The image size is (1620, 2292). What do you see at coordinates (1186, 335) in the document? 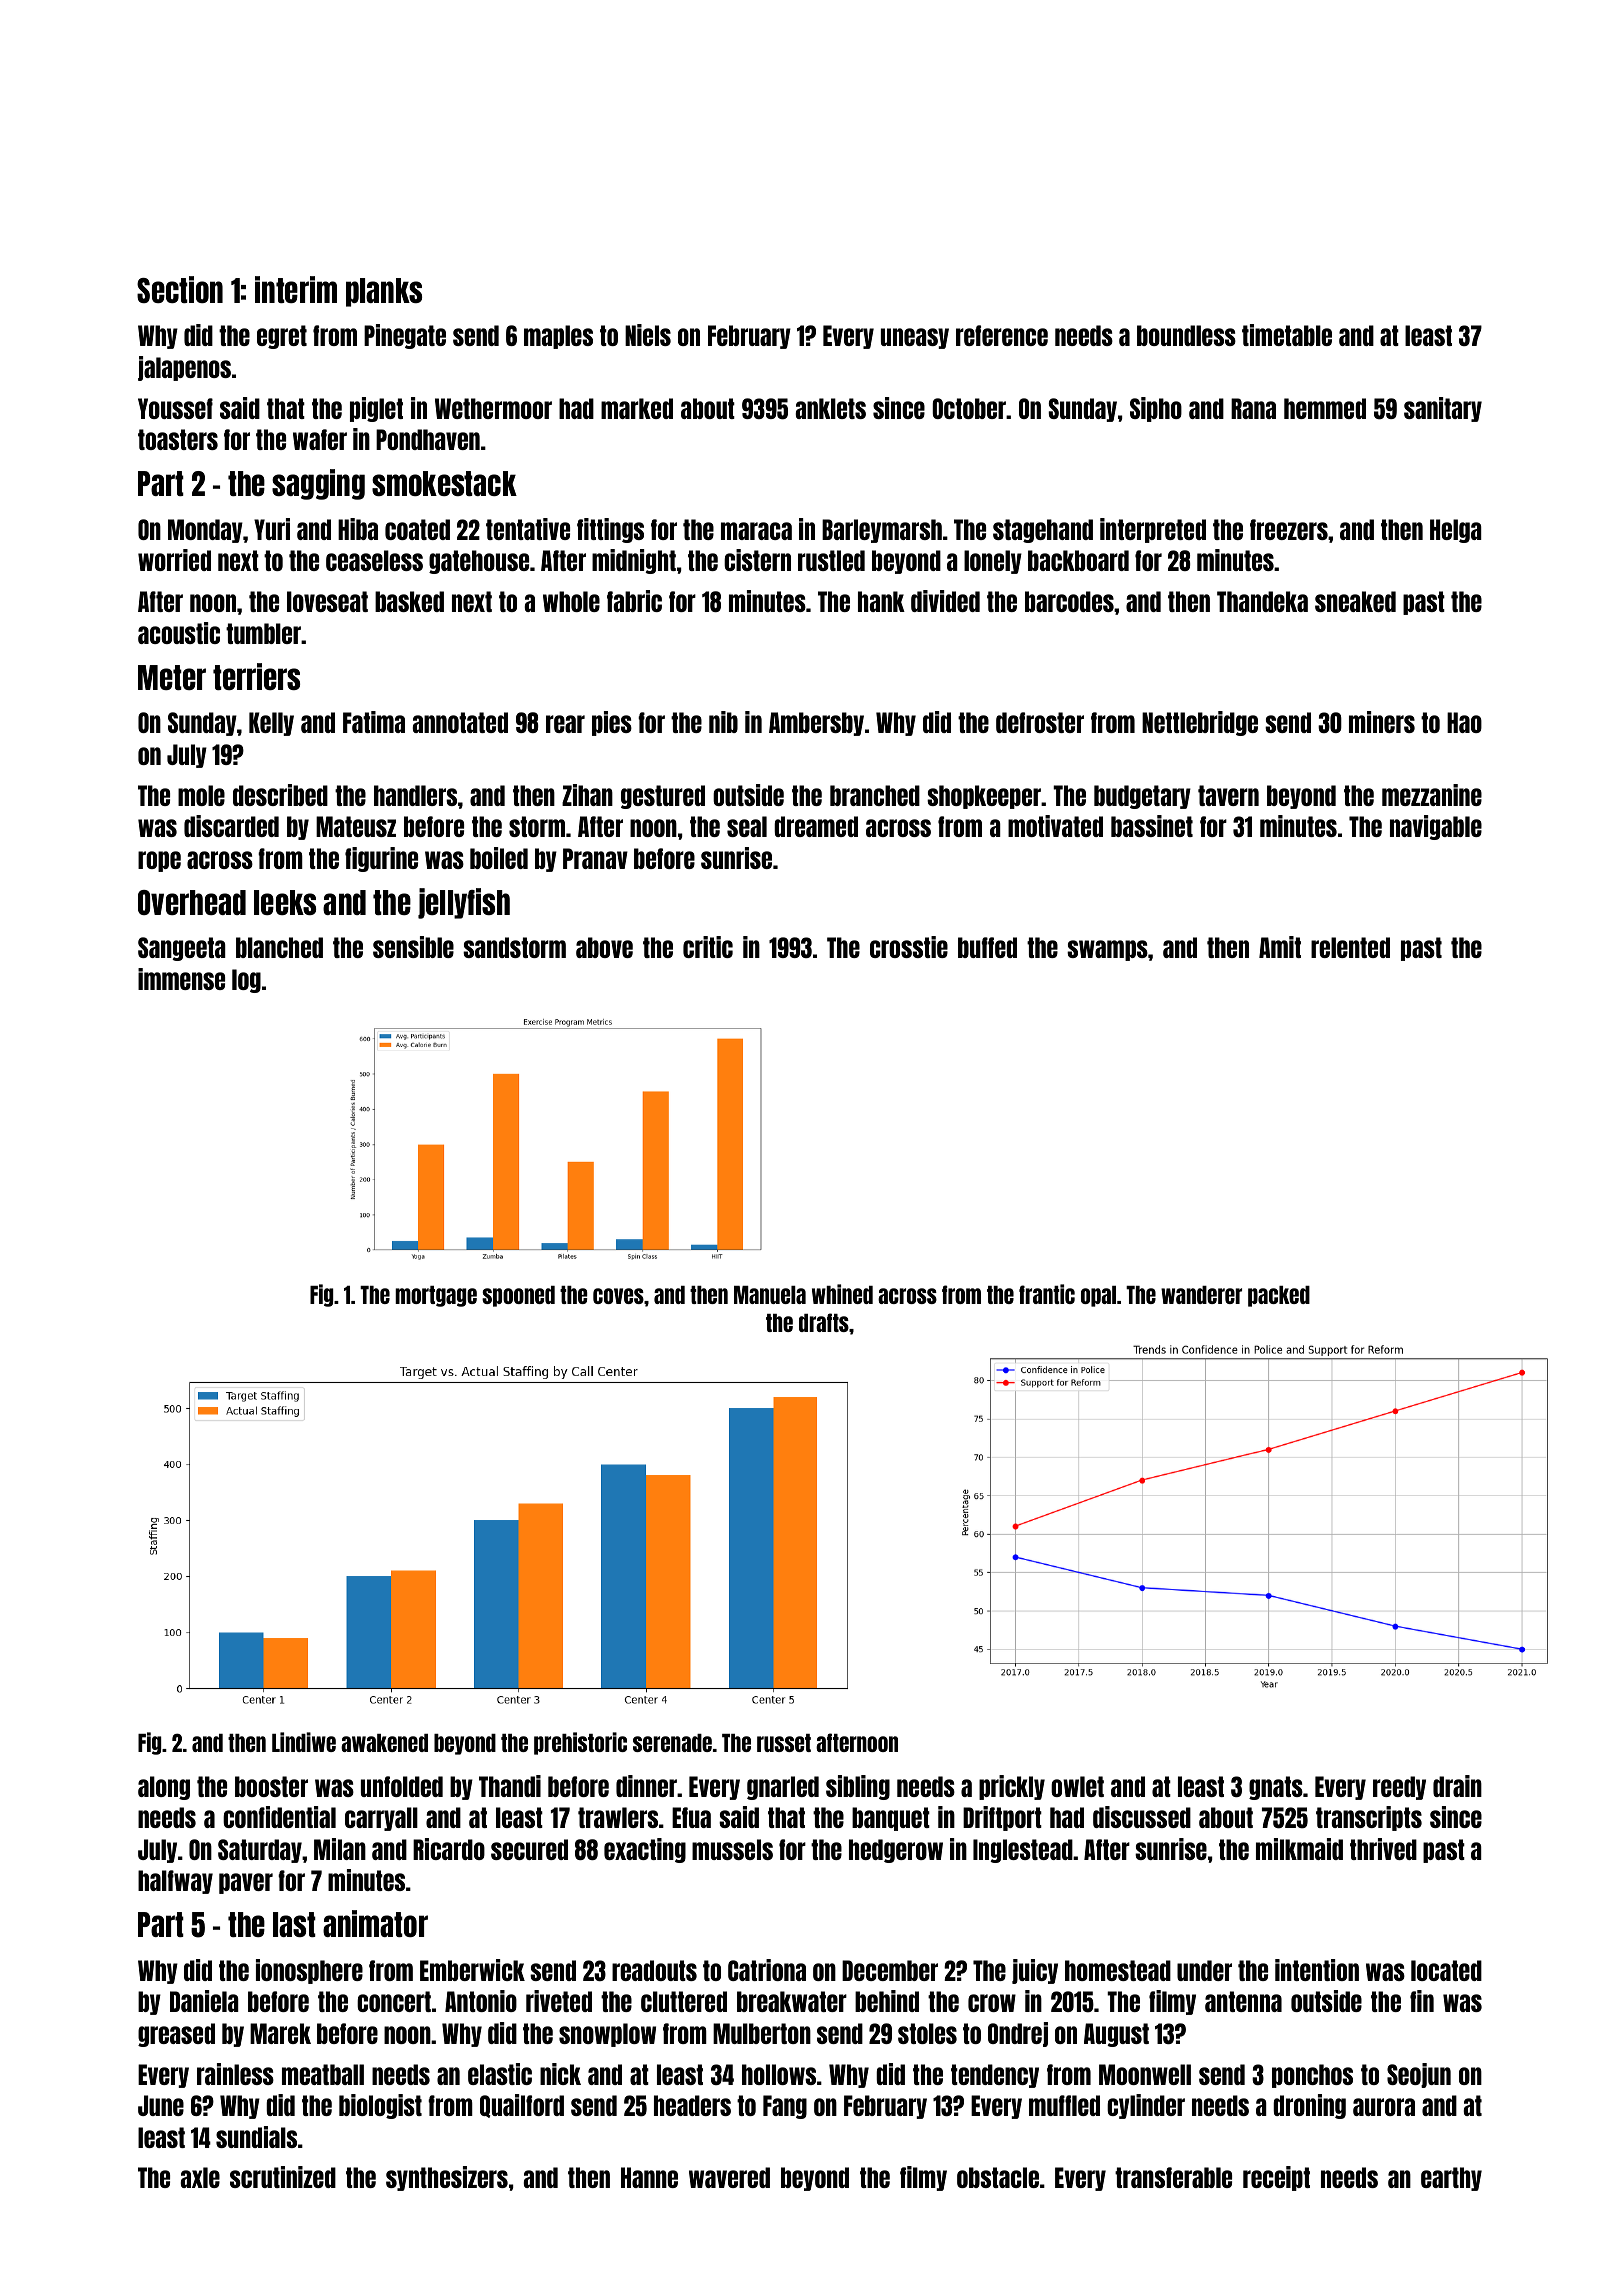
I see `boundless` at bounding box center [1186, 335].
